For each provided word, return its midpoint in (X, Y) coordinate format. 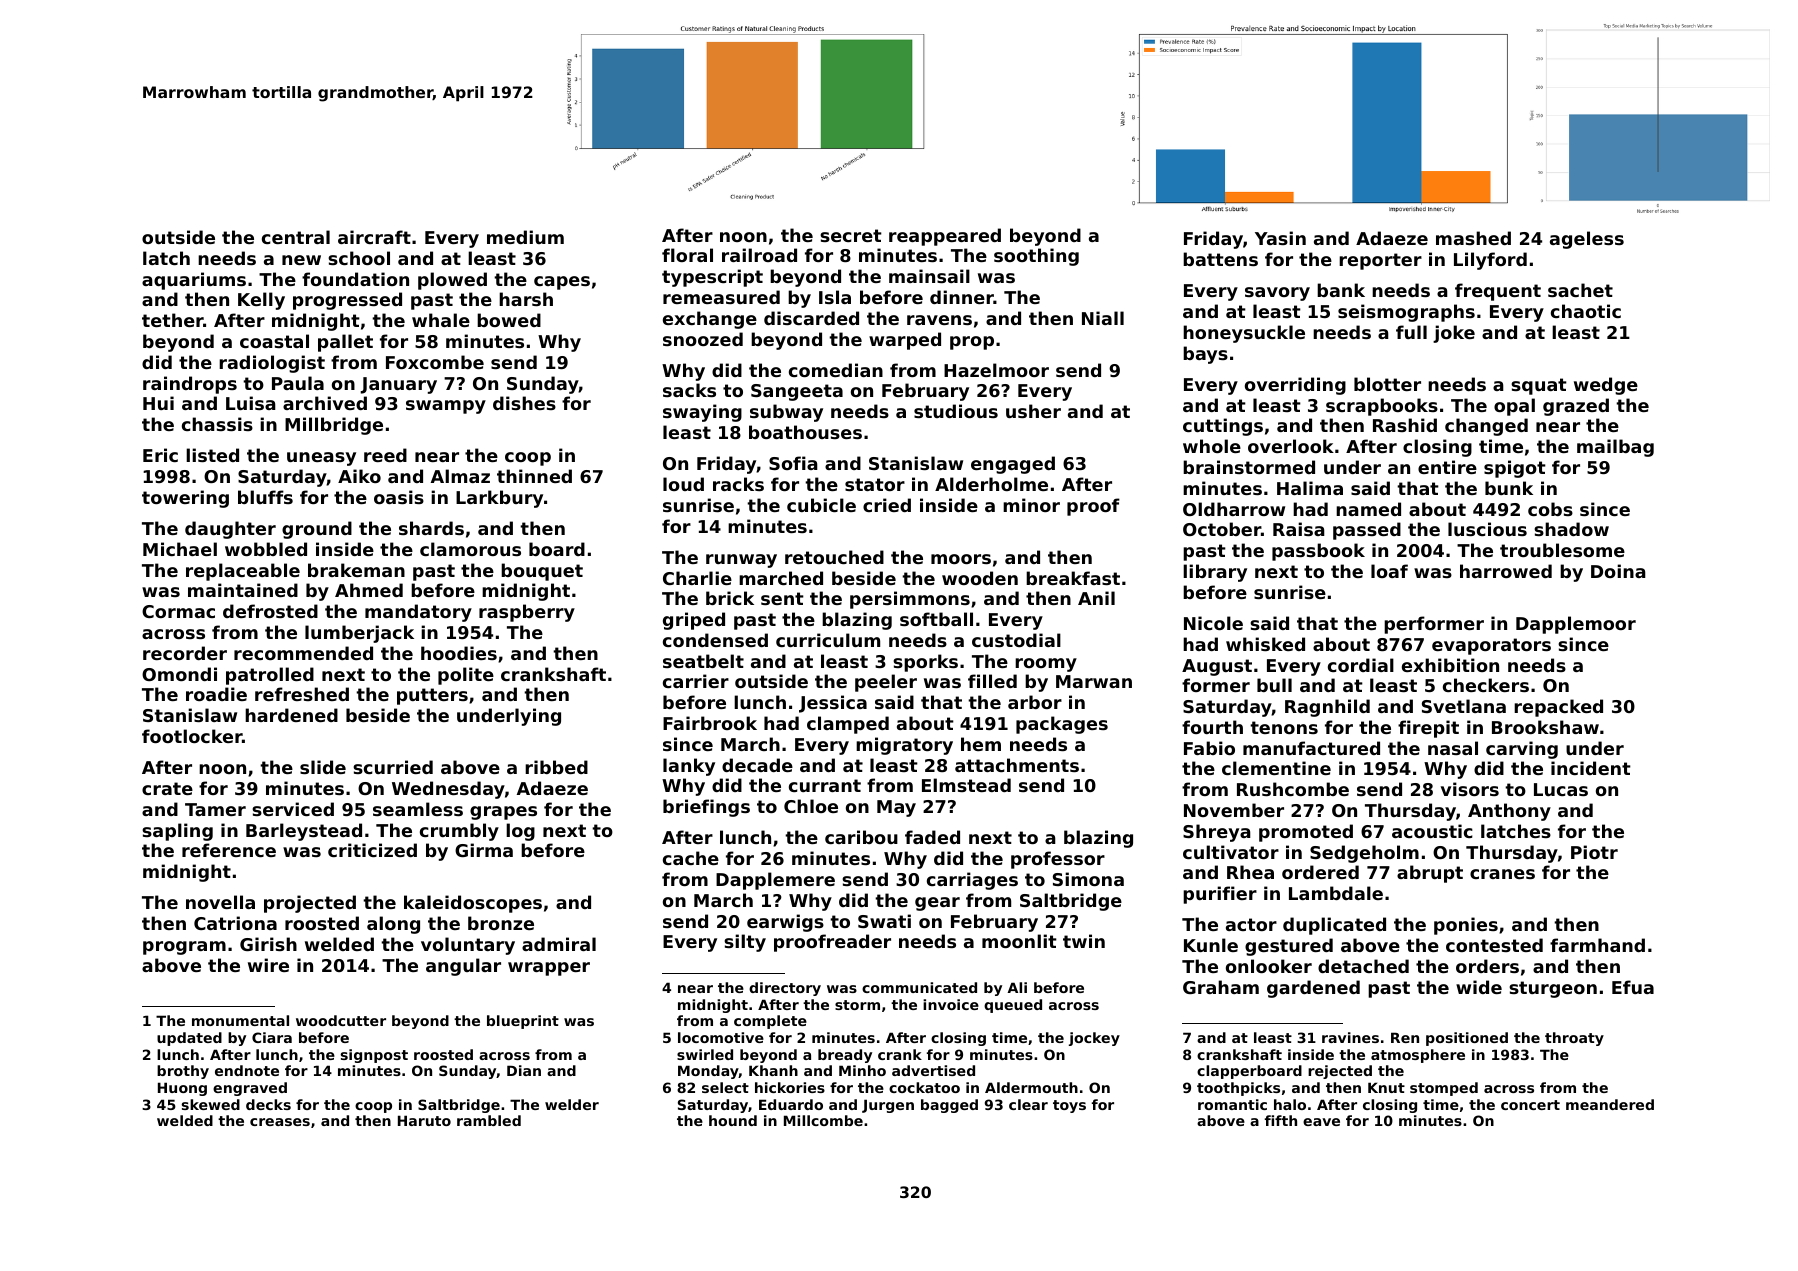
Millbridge (334, 426)
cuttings (1223, 427)
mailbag (1615, 448)
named (1368, 509)
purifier (1220, 895)
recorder (185, 653)
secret (851, 235)
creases (280, 1122)
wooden (980, 578)
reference (229, 850)
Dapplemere (775, 881)
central (296, 237)
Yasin (1280, 238)
